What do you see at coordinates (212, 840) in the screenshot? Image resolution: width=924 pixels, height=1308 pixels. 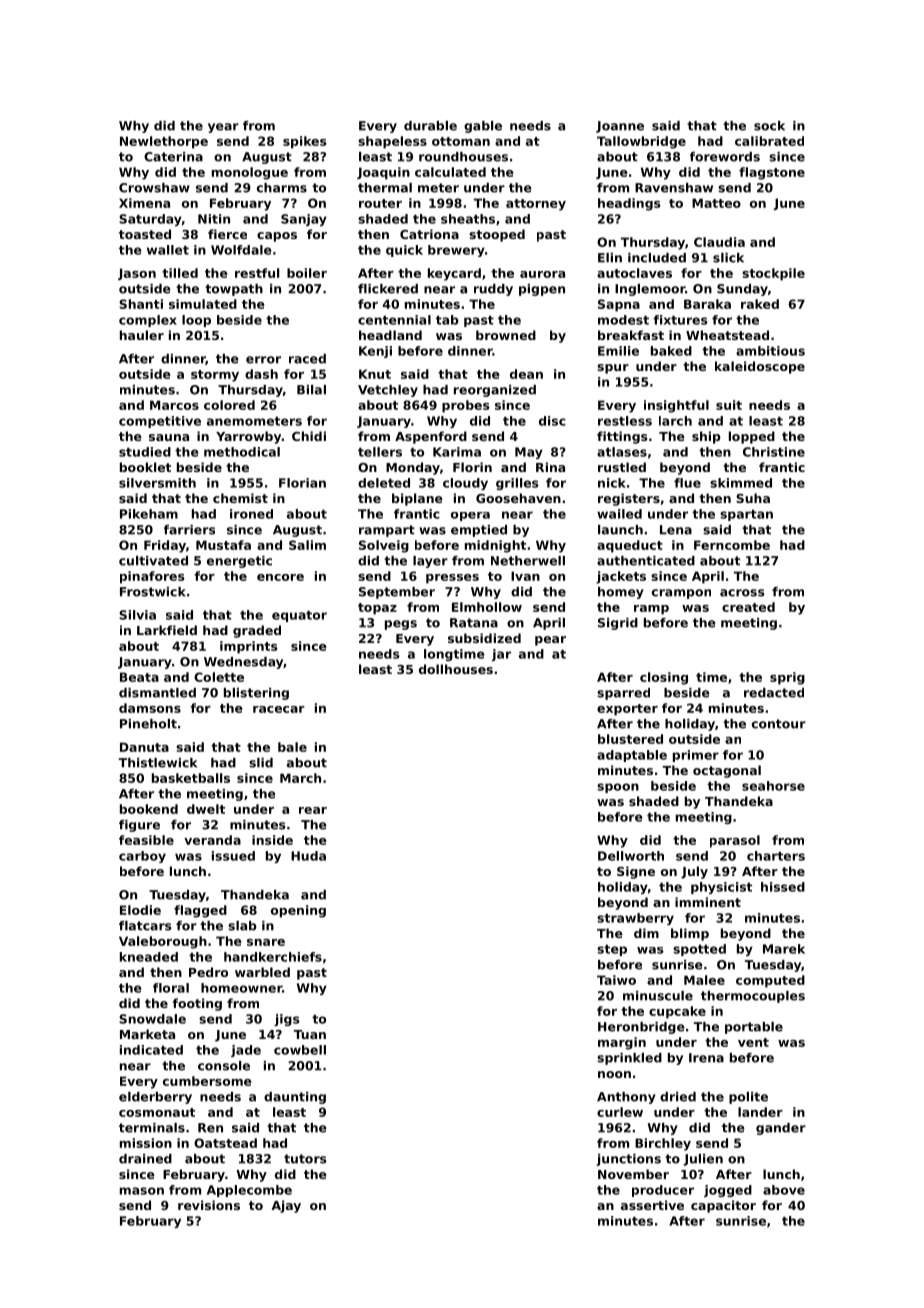 I see `veranda` at bounding box center [212, 840].
